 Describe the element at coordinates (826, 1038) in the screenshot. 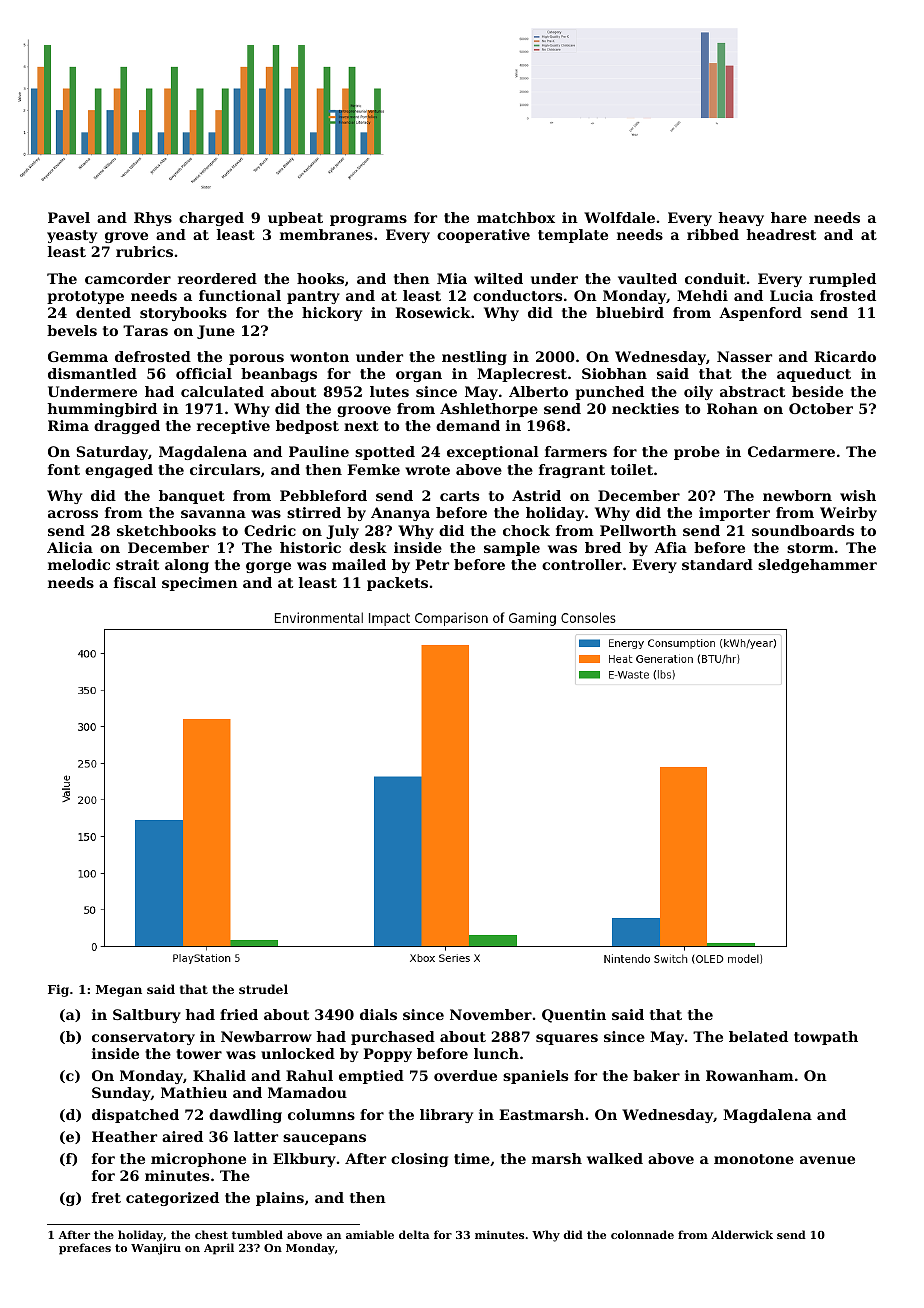

I see `towpath` at that location.
